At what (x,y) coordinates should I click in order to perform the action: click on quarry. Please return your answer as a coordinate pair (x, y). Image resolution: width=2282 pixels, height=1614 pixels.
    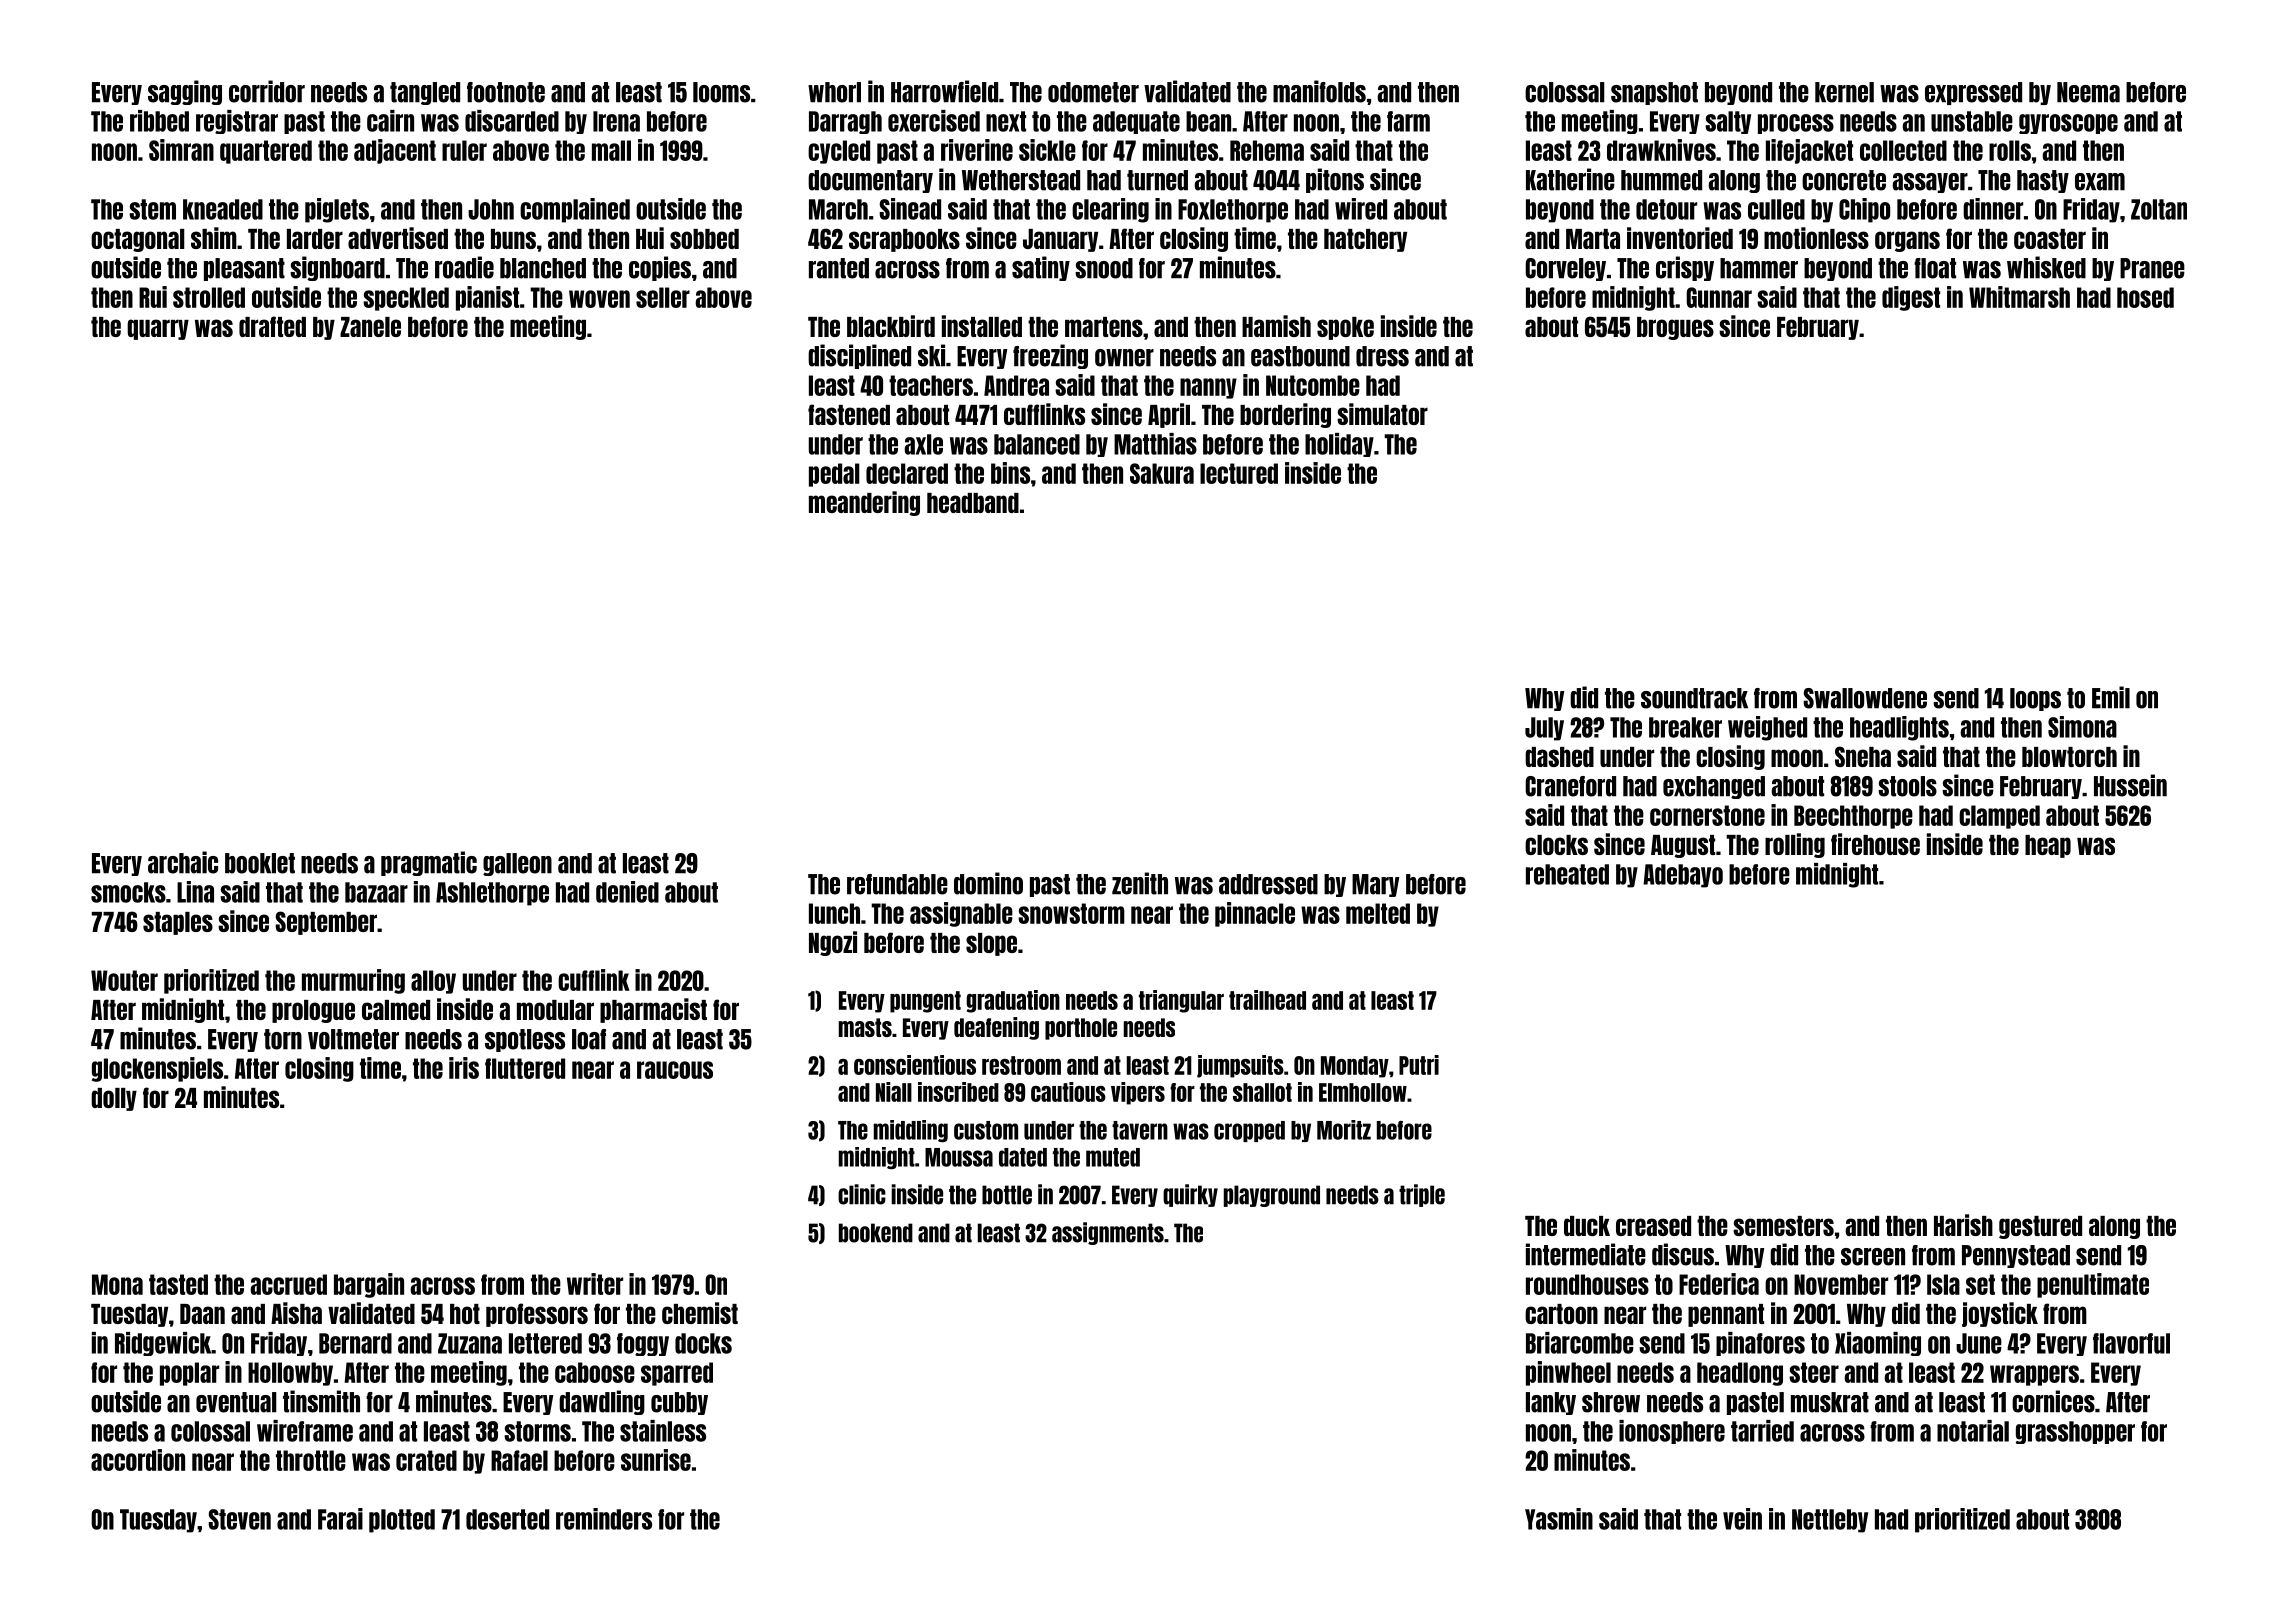
    Looking at the image, I should click on (158, 329).
